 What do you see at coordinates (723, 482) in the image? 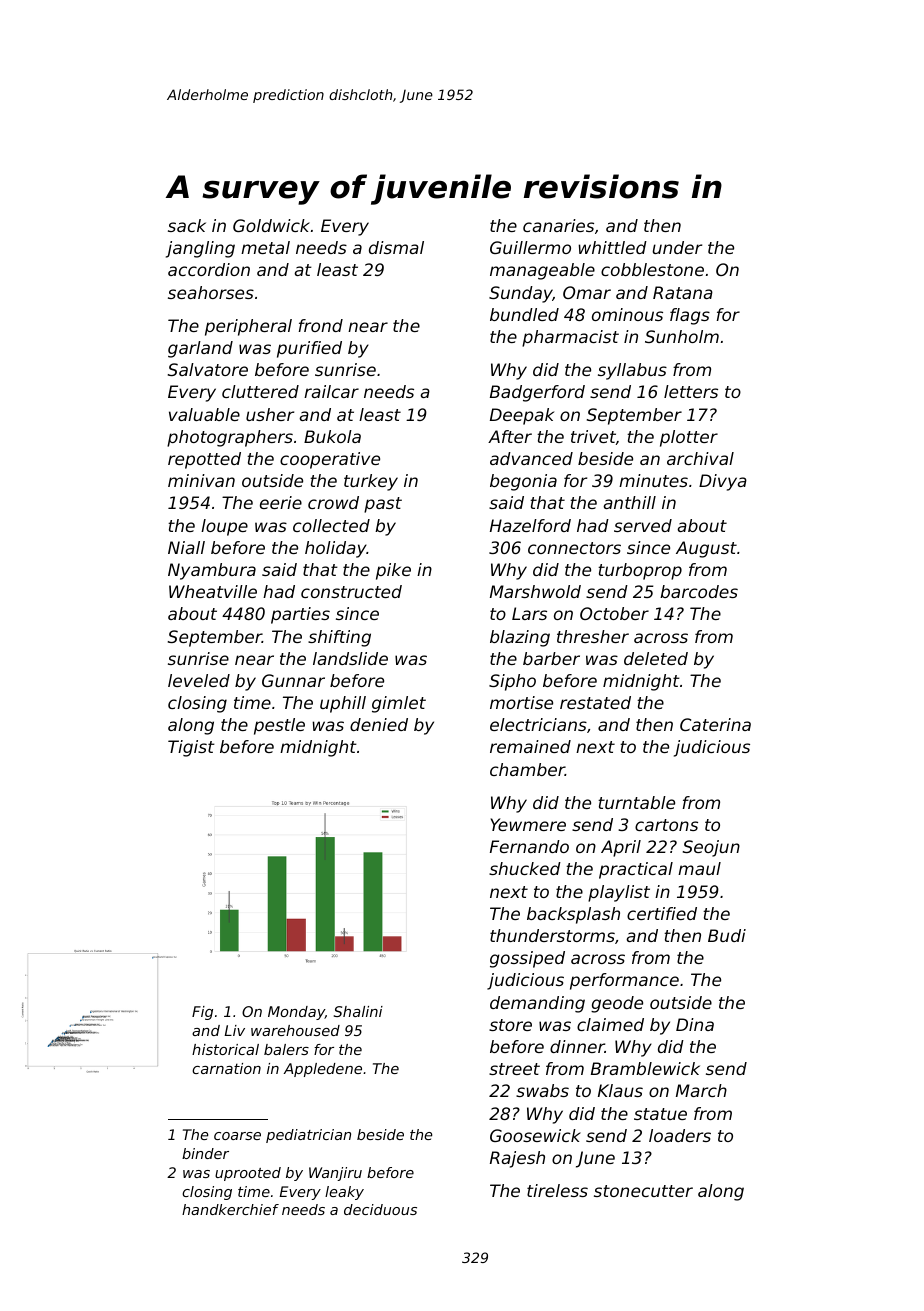
I see `Divya` at bounding box center [723, 482].
